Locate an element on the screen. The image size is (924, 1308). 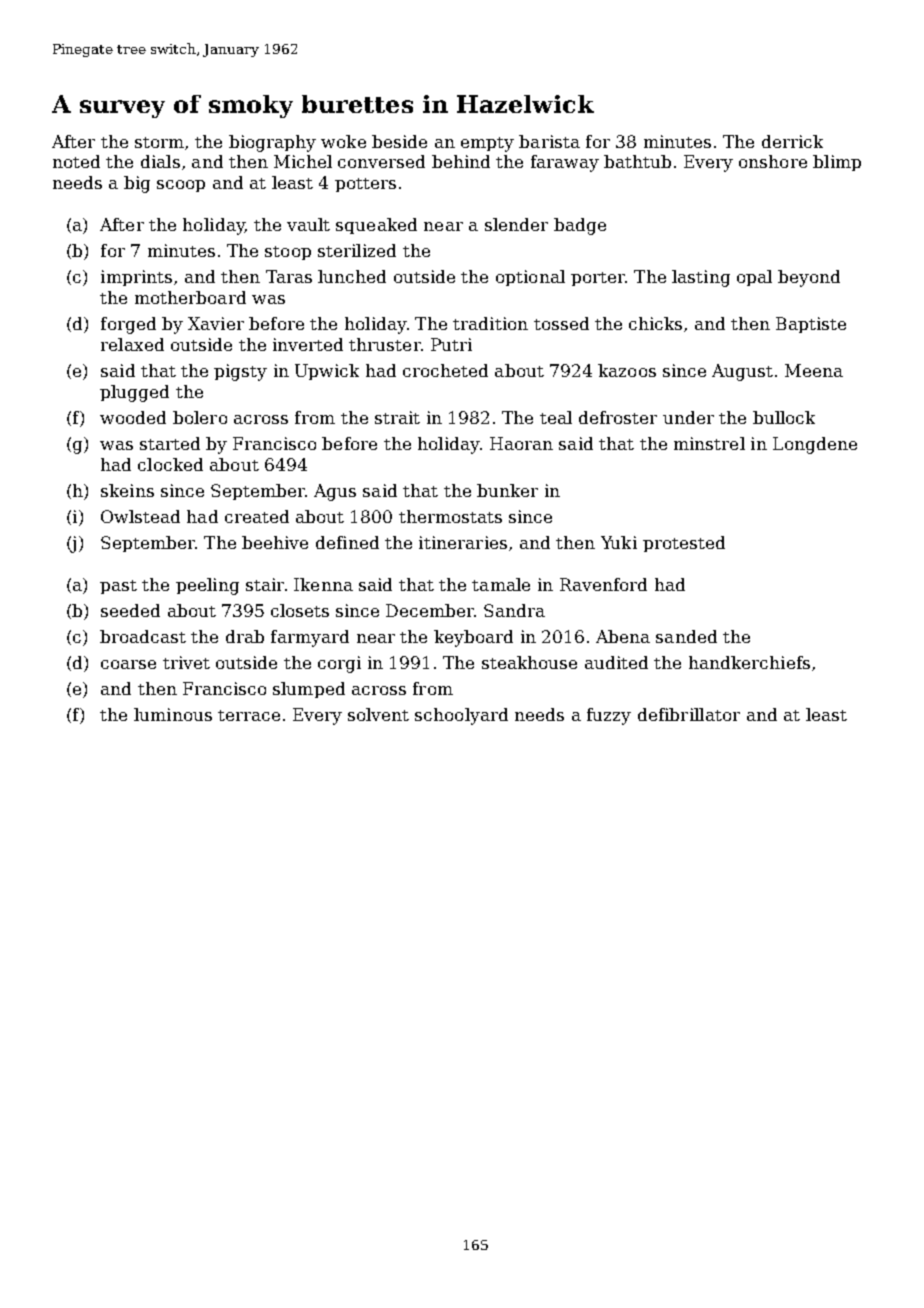
badge is located at coordinates (580, 226).
